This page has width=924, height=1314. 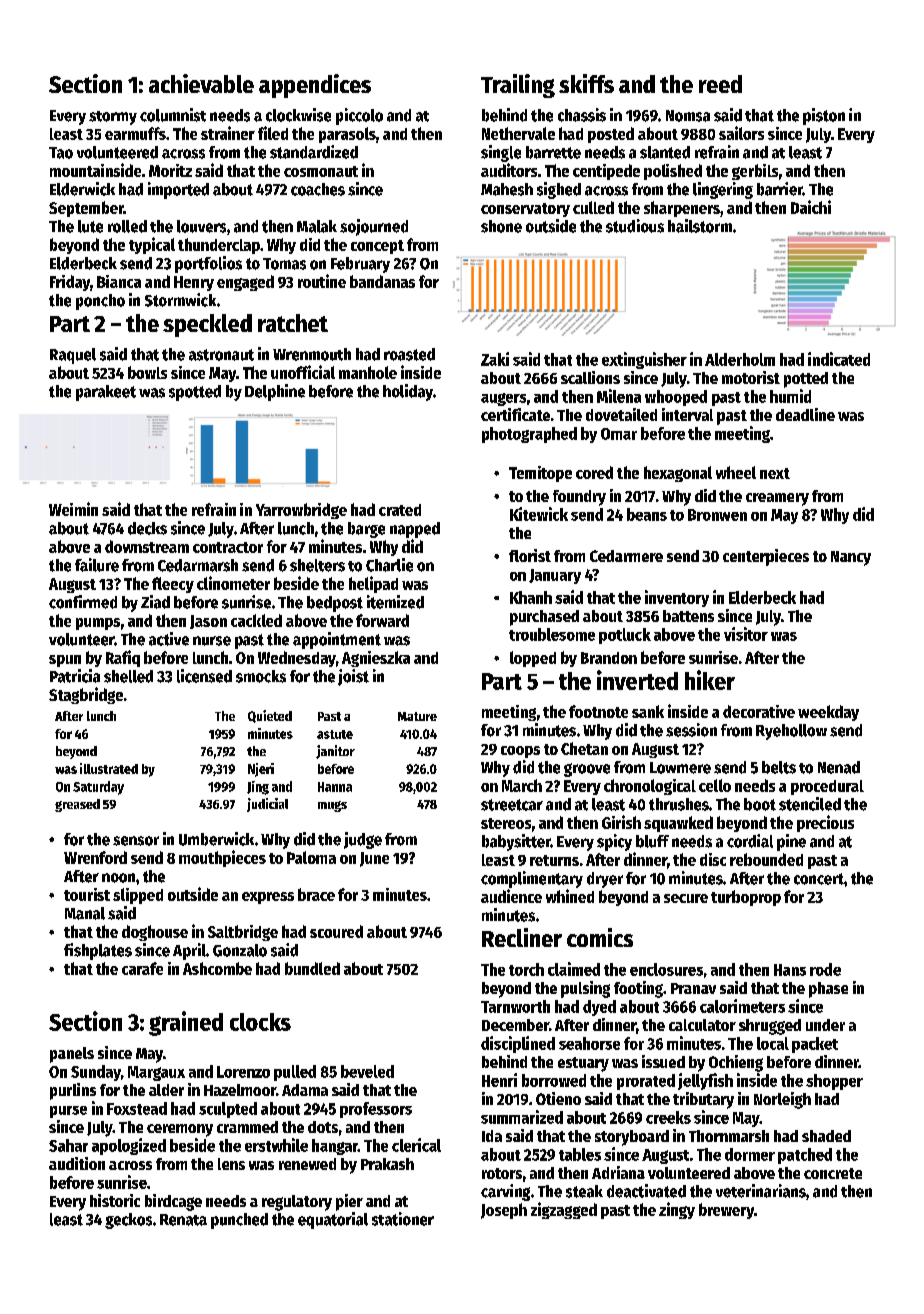 What do you see at coordinates (82, 189) in the page?
I see `Elderwick` at bounding box center [82, 189].
